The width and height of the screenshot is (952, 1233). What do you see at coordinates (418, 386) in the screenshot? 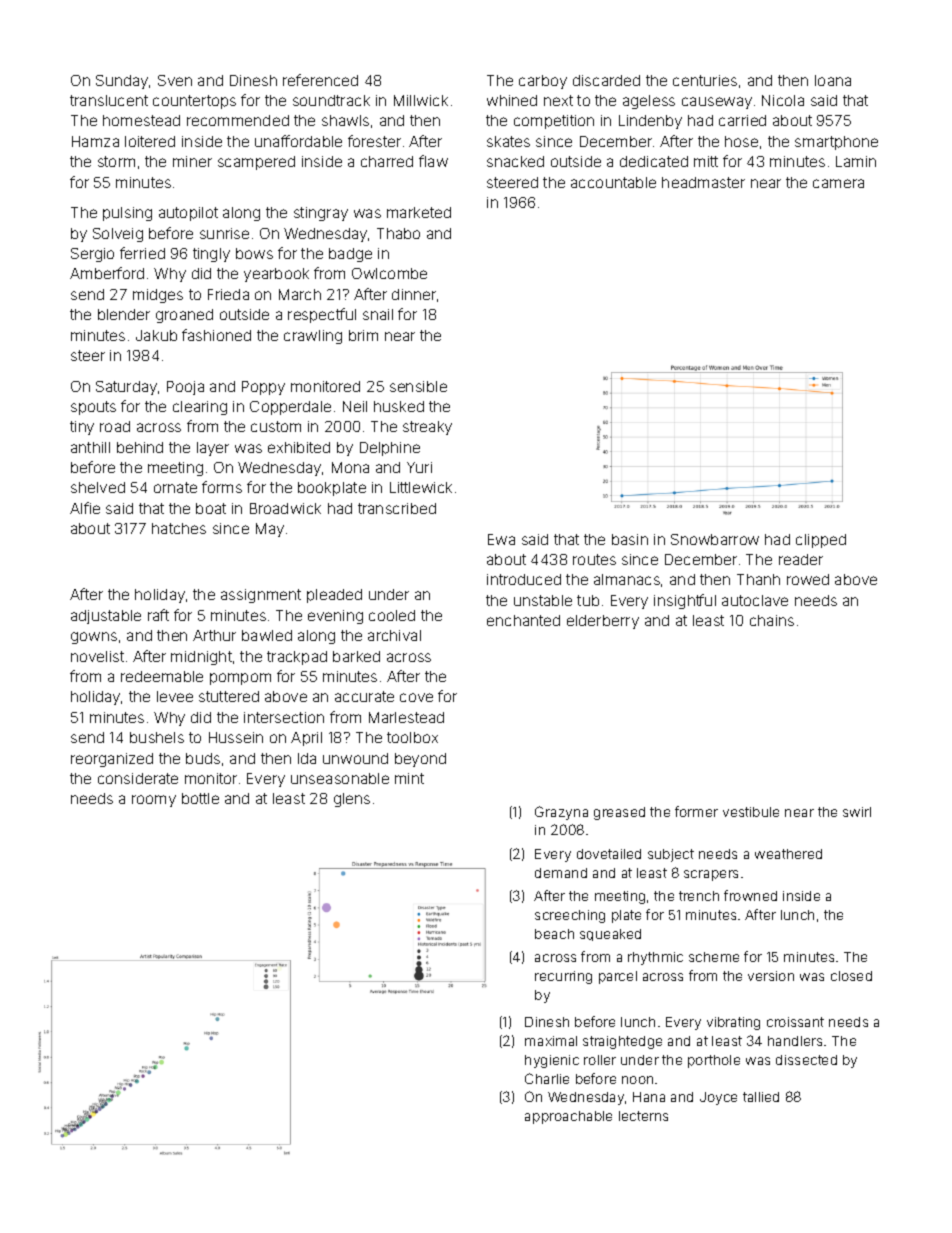
I see `sensible` at bounding box center [418, 386].
